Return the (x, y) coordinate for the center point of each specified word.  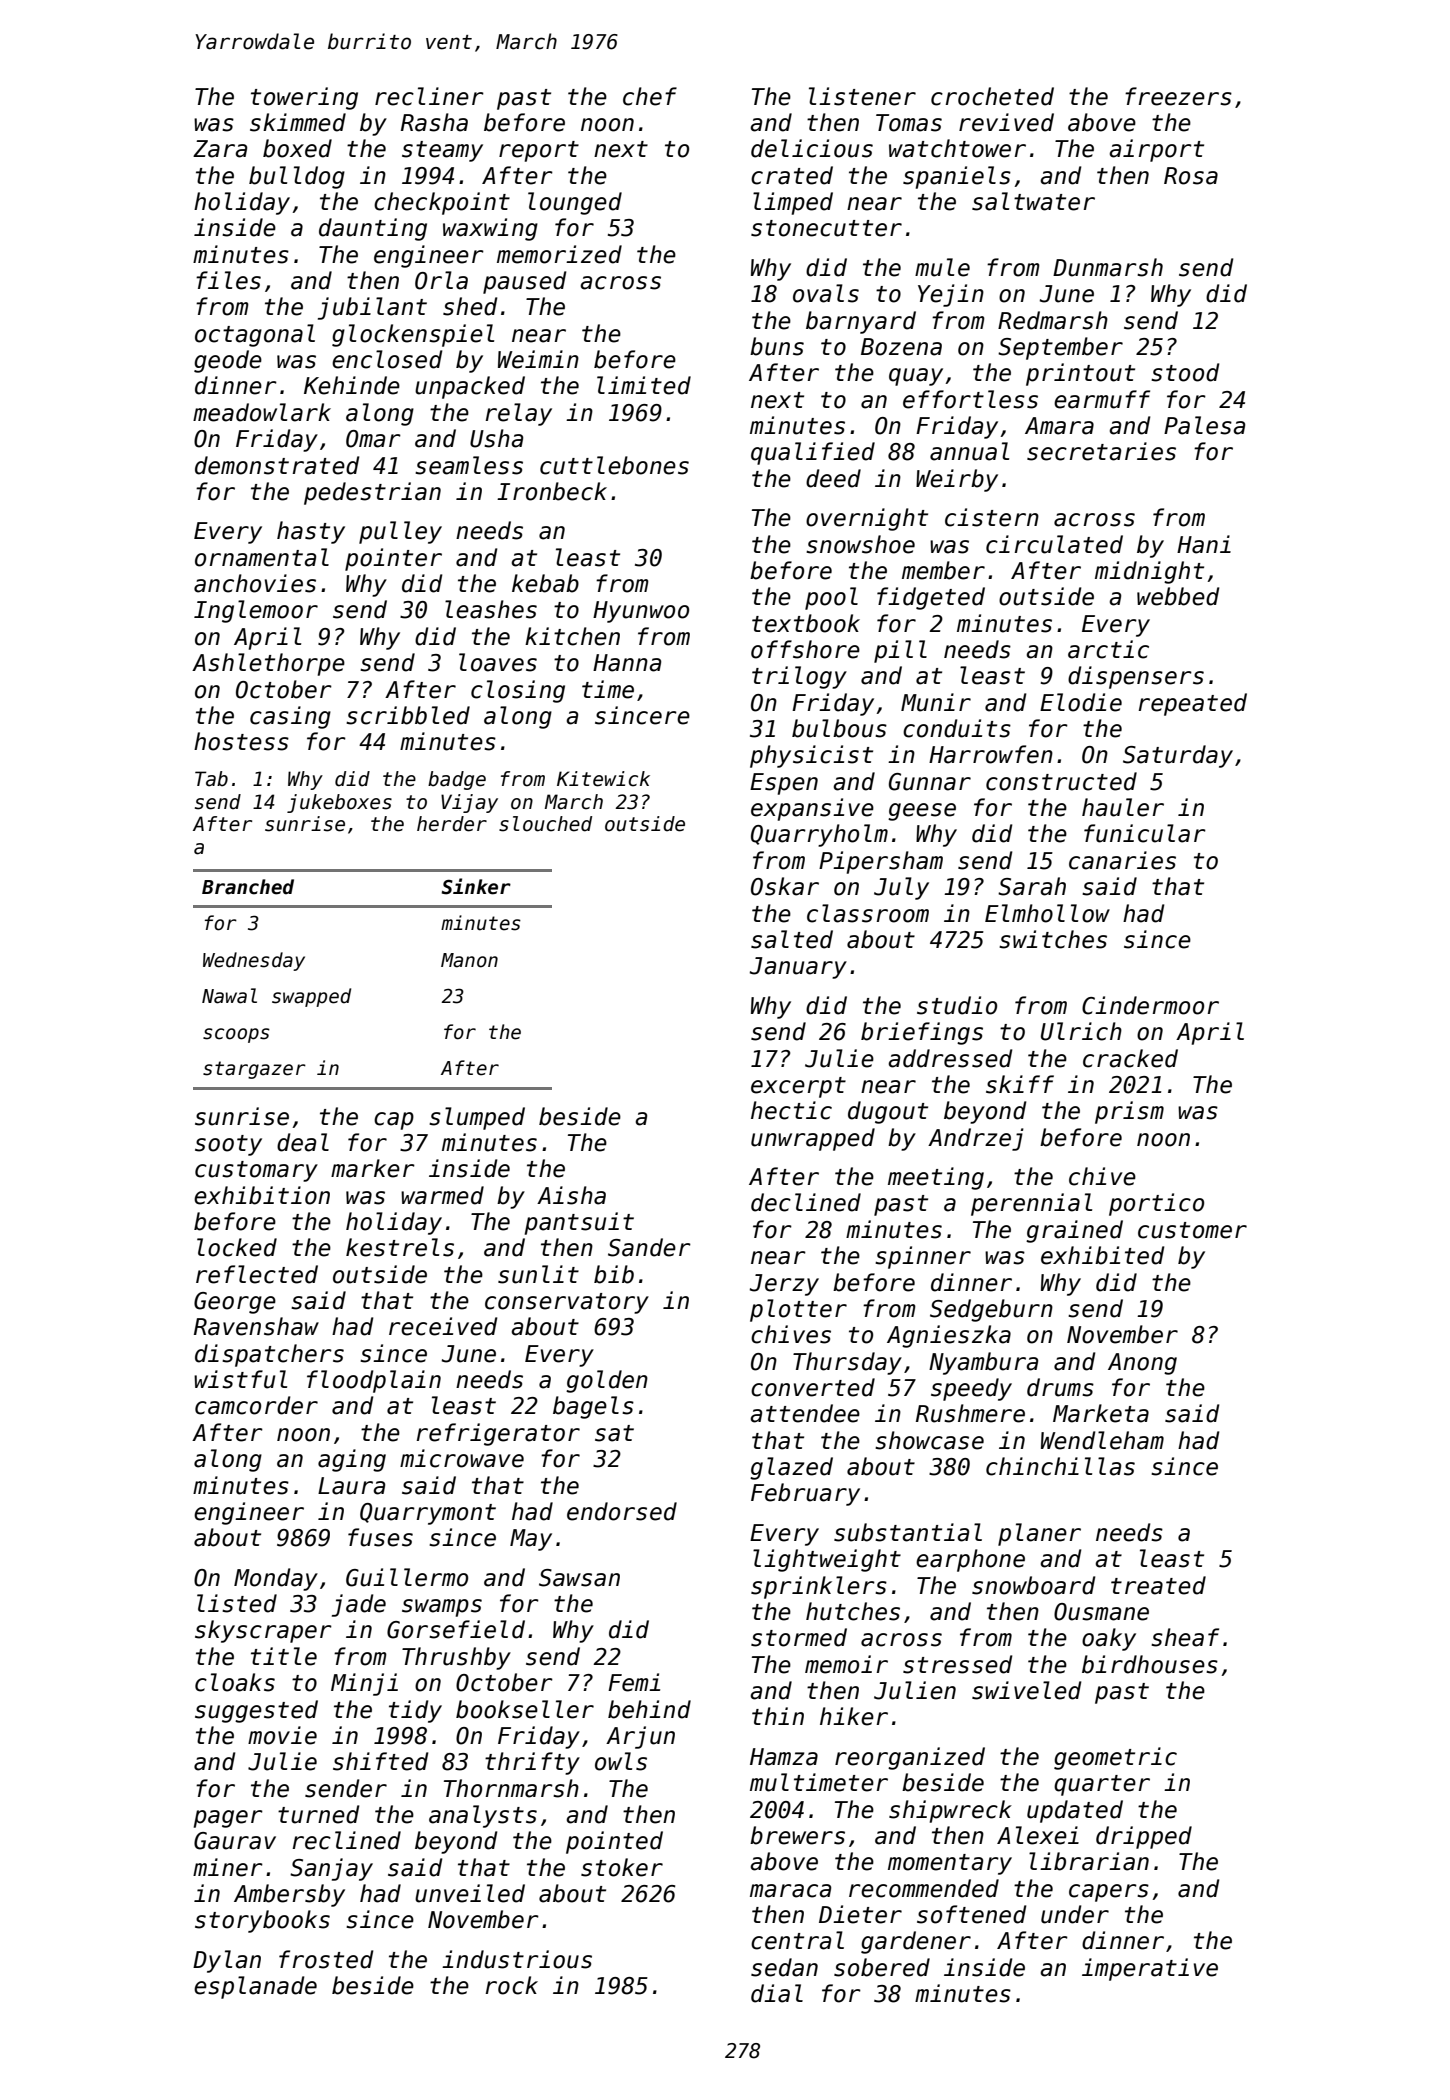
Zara (220, 149)
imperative (1150, 1969)
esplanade (255, 1987)
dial (777, 1993)
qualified (813, 453)
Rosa (1191, 176)
